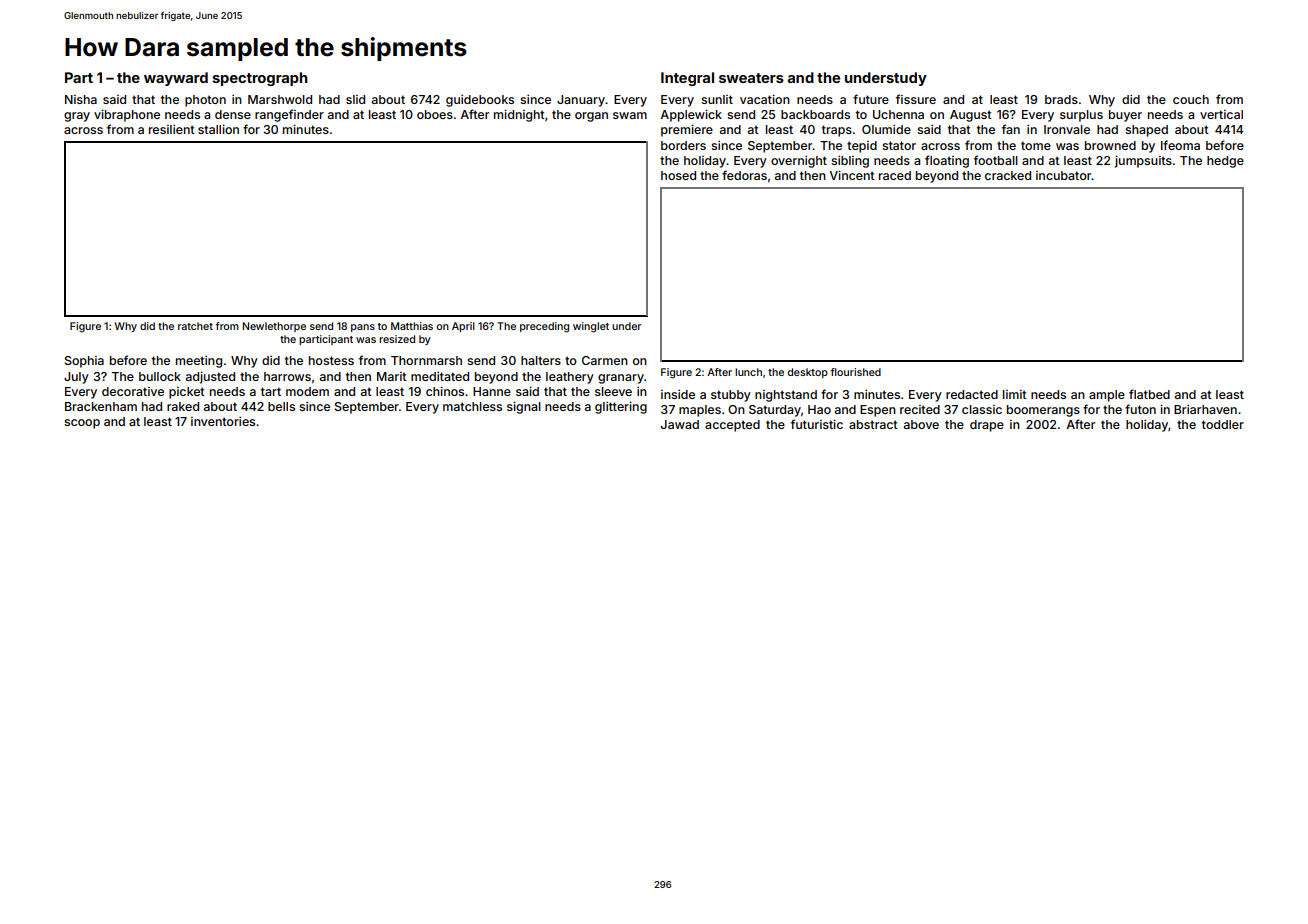  What do you see at coordinates (916, 99) in the page?
I see `fissure` at bounding box center [916, 99].
